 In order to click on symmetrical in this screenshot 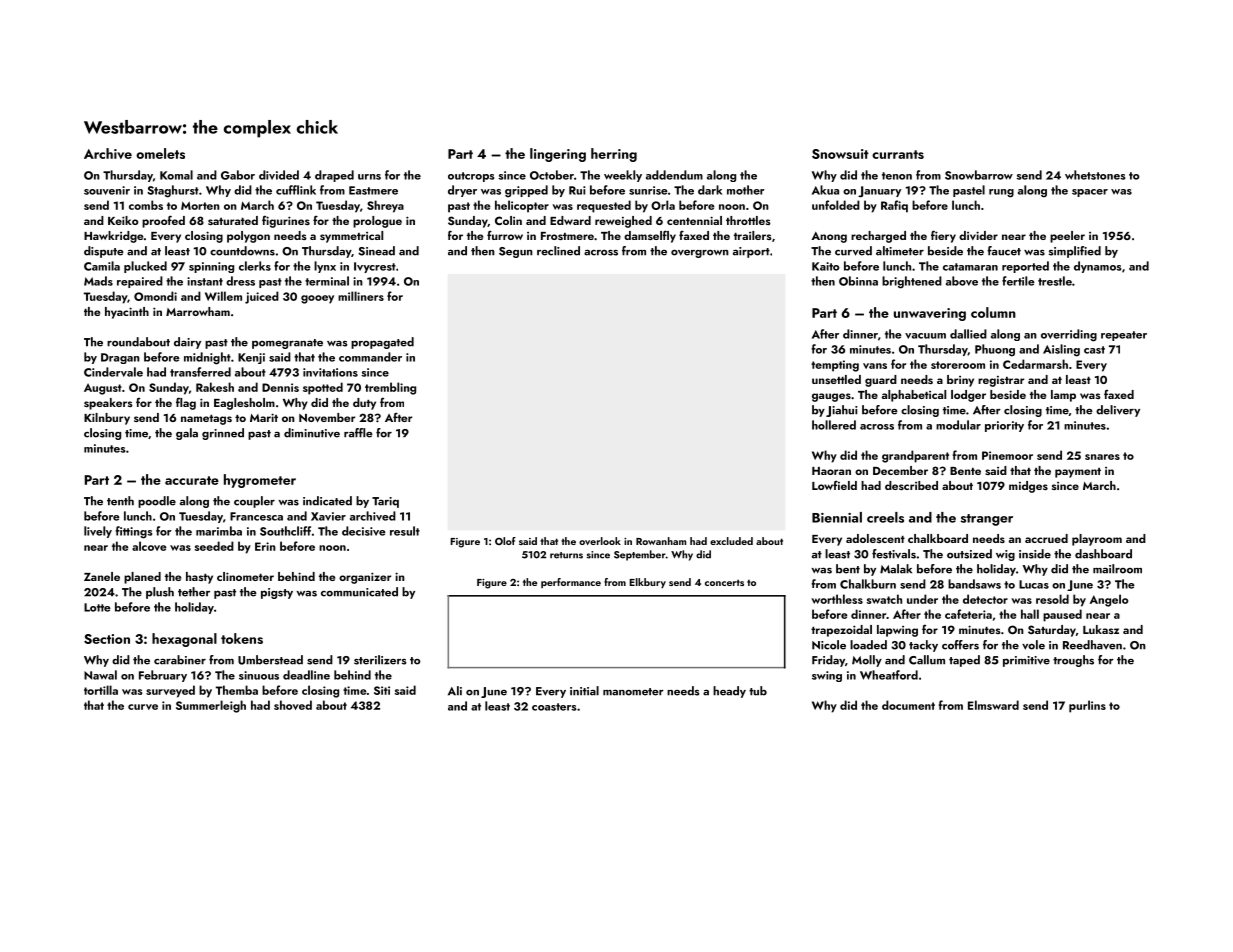, I will do `click(351, 237)`.
